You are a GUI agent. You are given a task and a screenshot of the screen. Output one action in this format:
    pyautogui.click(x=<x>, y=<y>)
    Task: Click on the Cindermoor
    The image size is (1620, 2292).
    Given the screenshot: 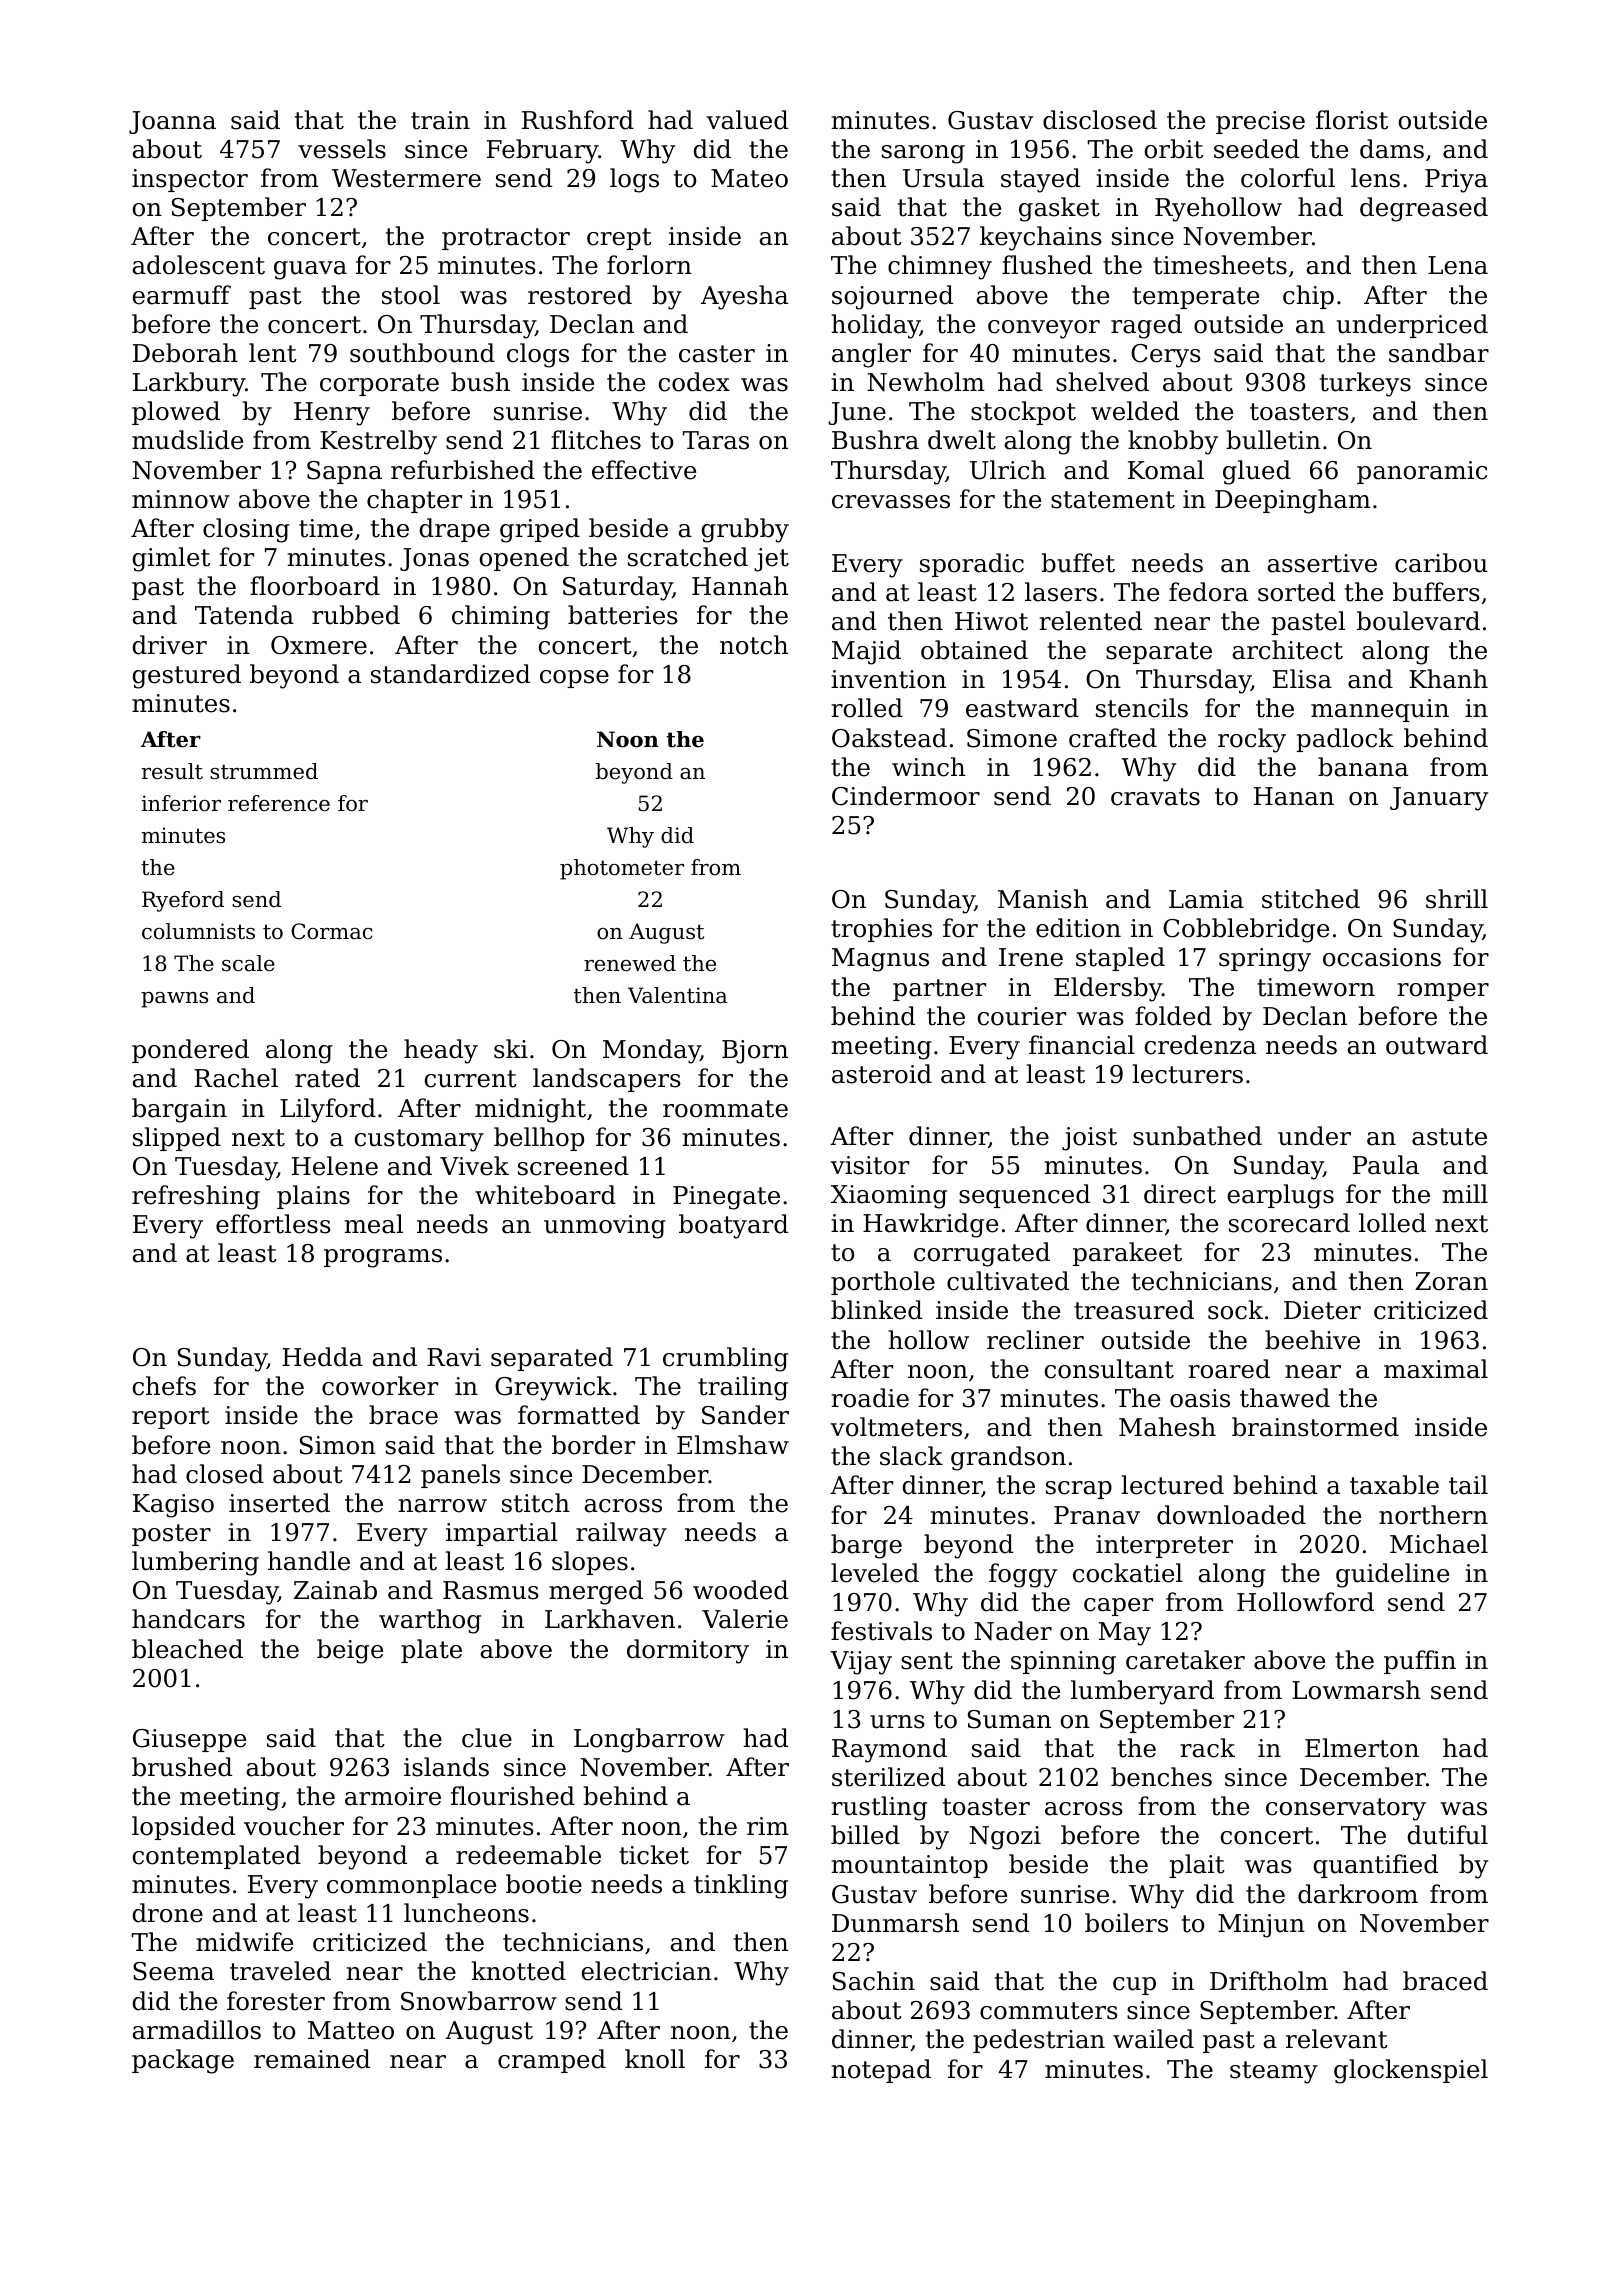 What is the action you would take?
    pyautogui.click(x=906, y=796)
